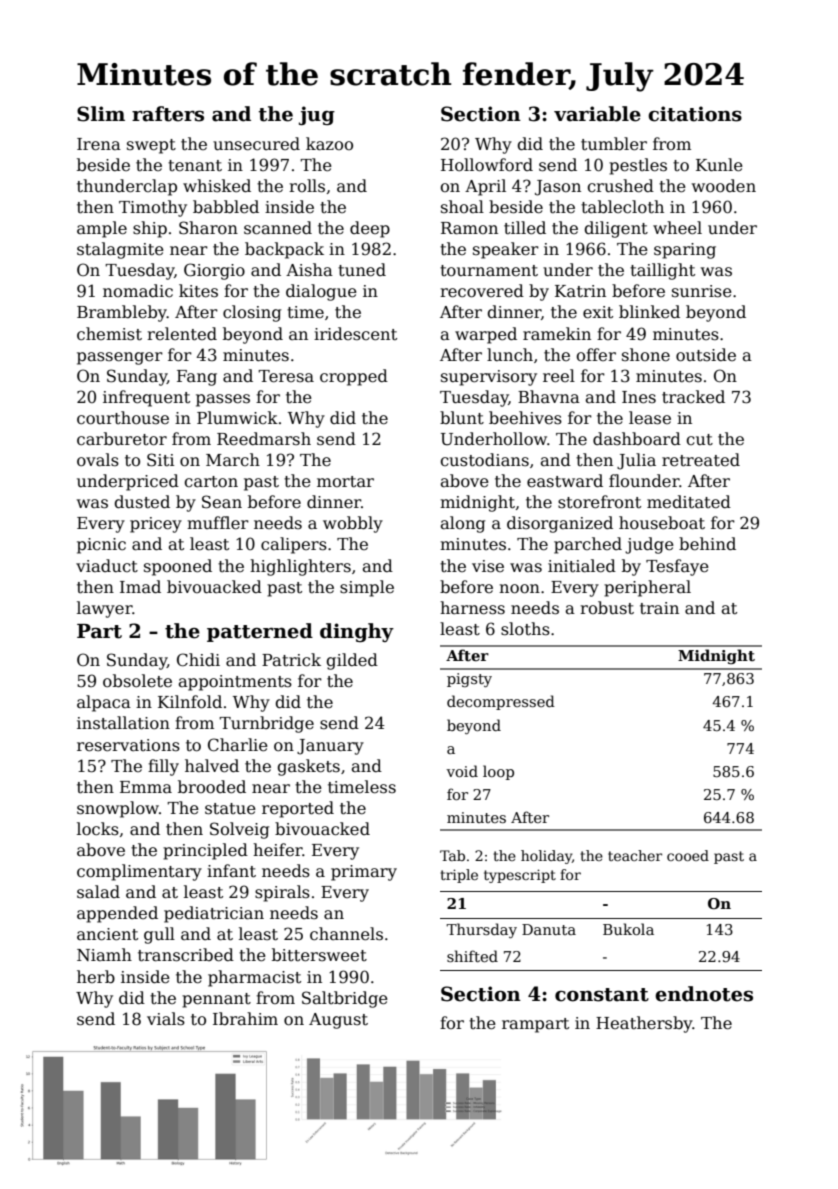 The height and width of the screenshot is (1189, 838). What do you see at coordinates (724, 186) in the screenshot?
I see `wooden` at bounding box center [724, 186].
